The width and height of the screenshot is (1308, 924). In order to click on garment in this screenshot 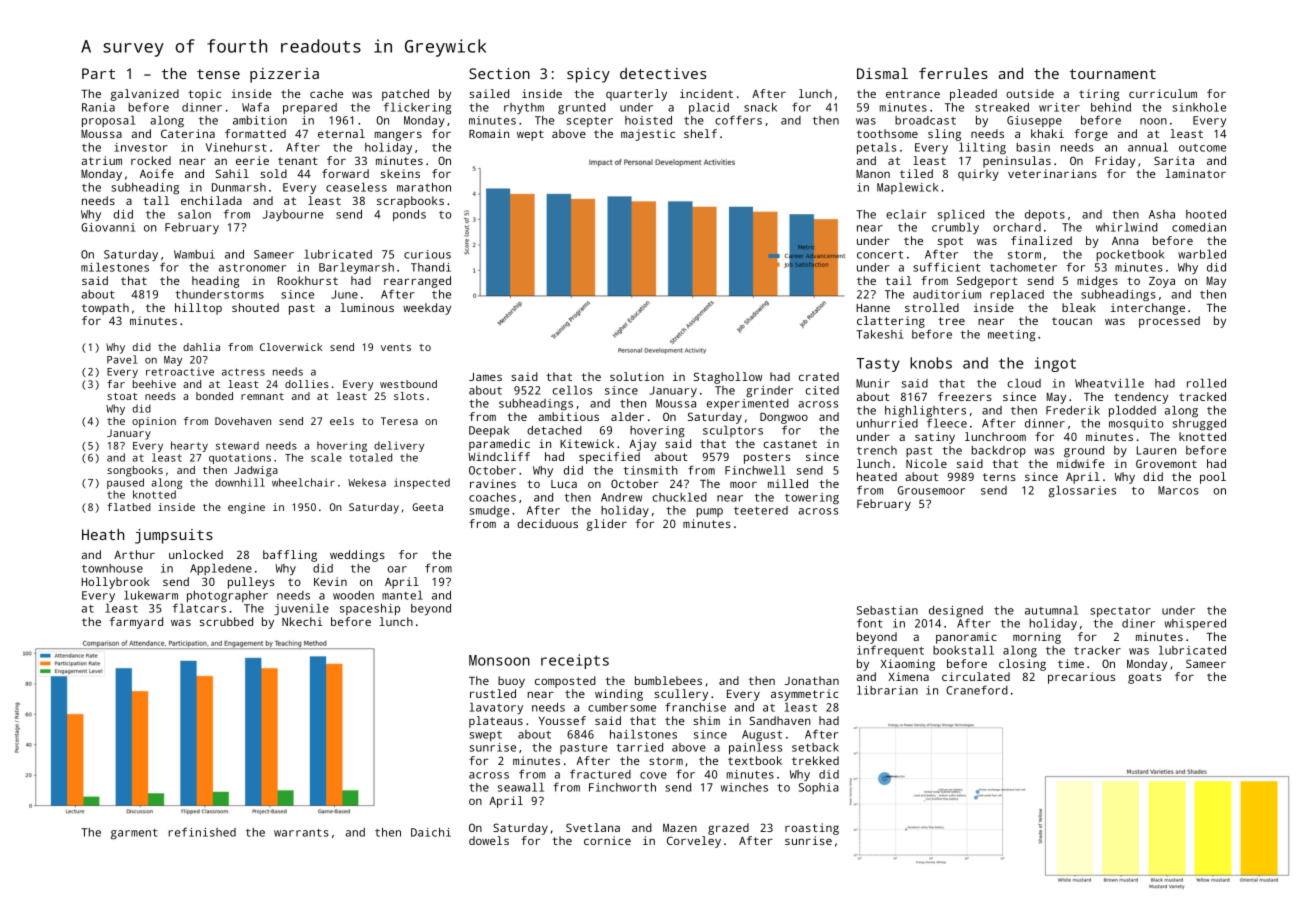, I will do `click(134, 834)`.
